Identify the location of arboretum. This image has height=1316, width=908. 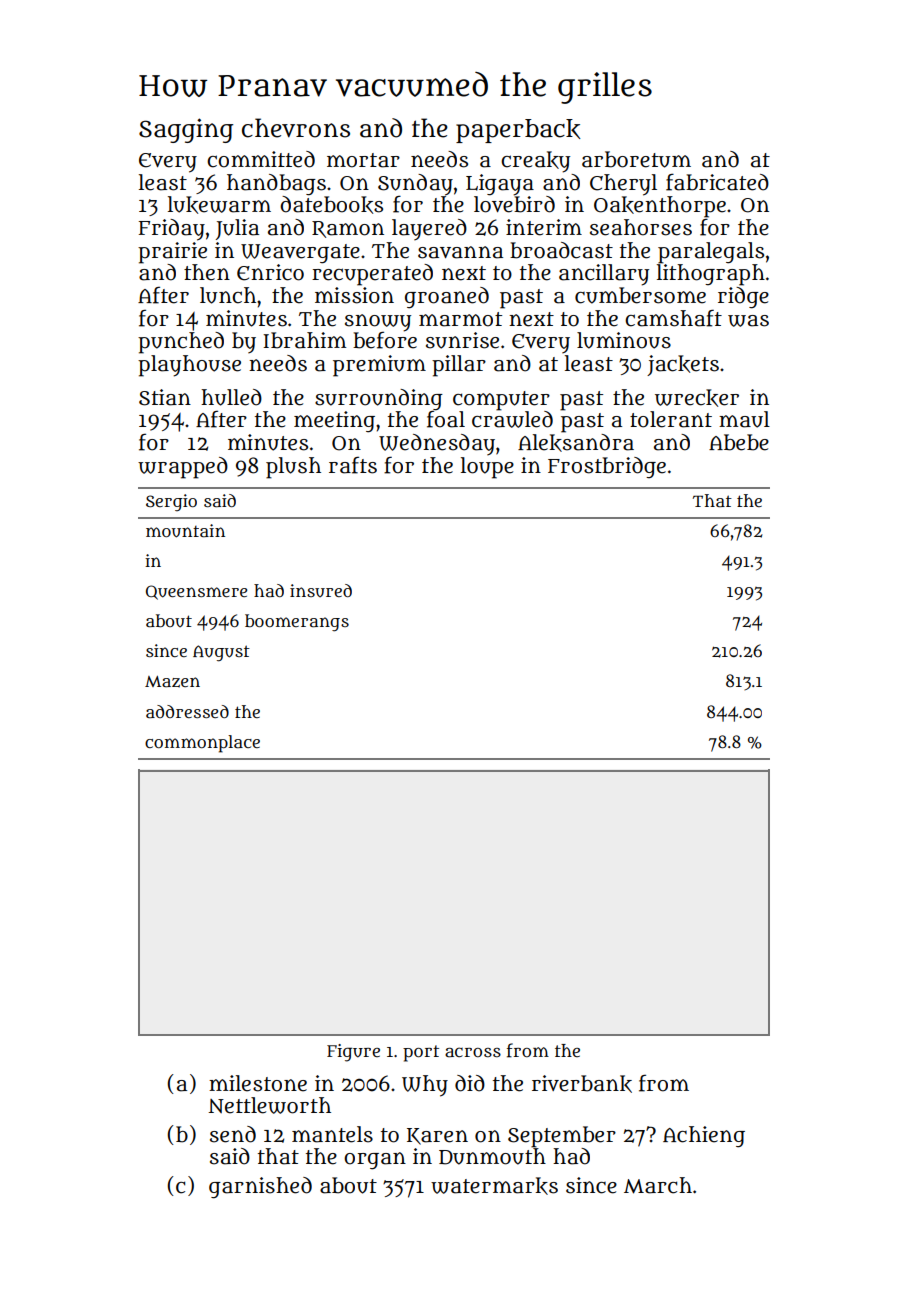
(636, 159).
